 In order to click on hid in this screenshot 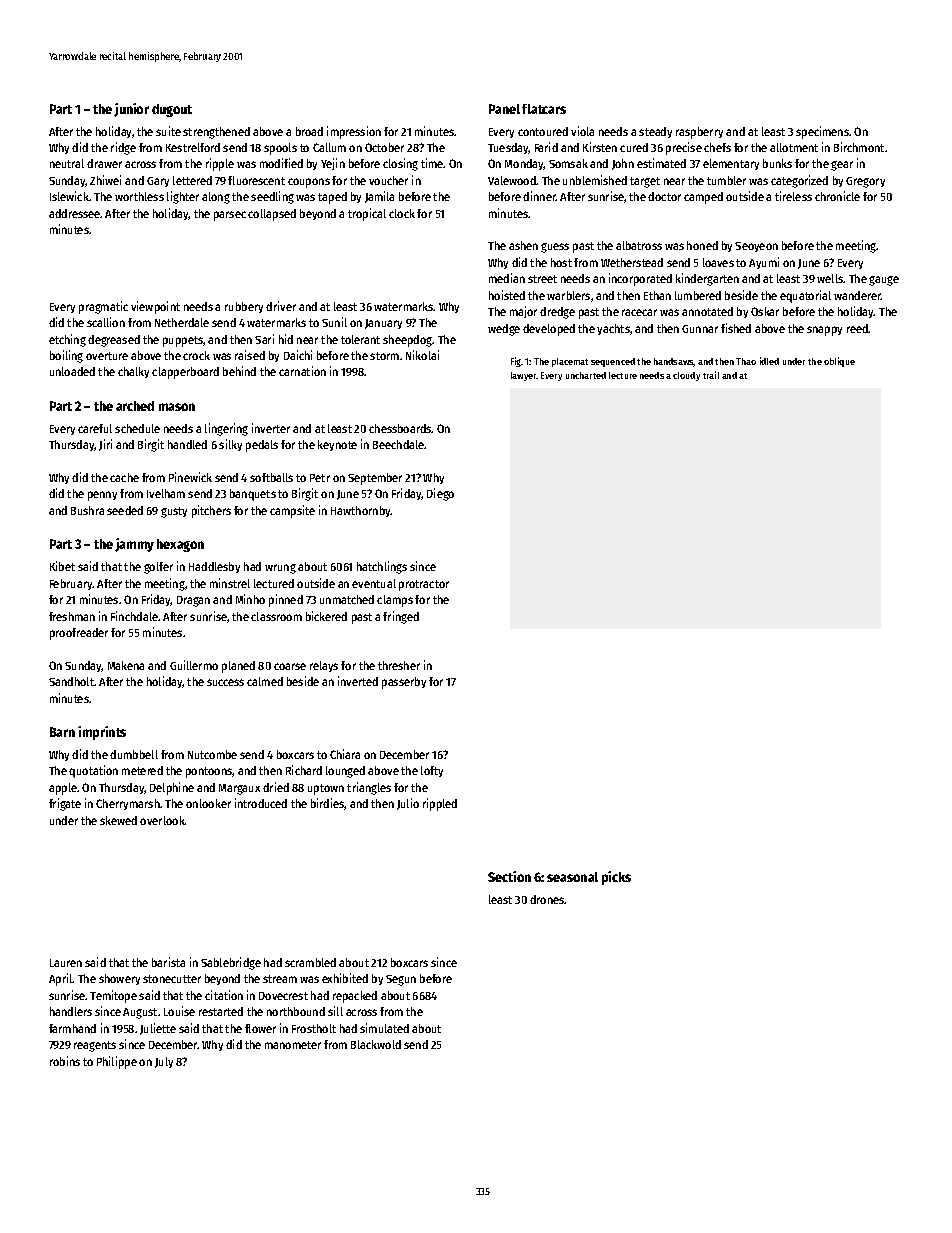, I will do `click(286, 339)`.
